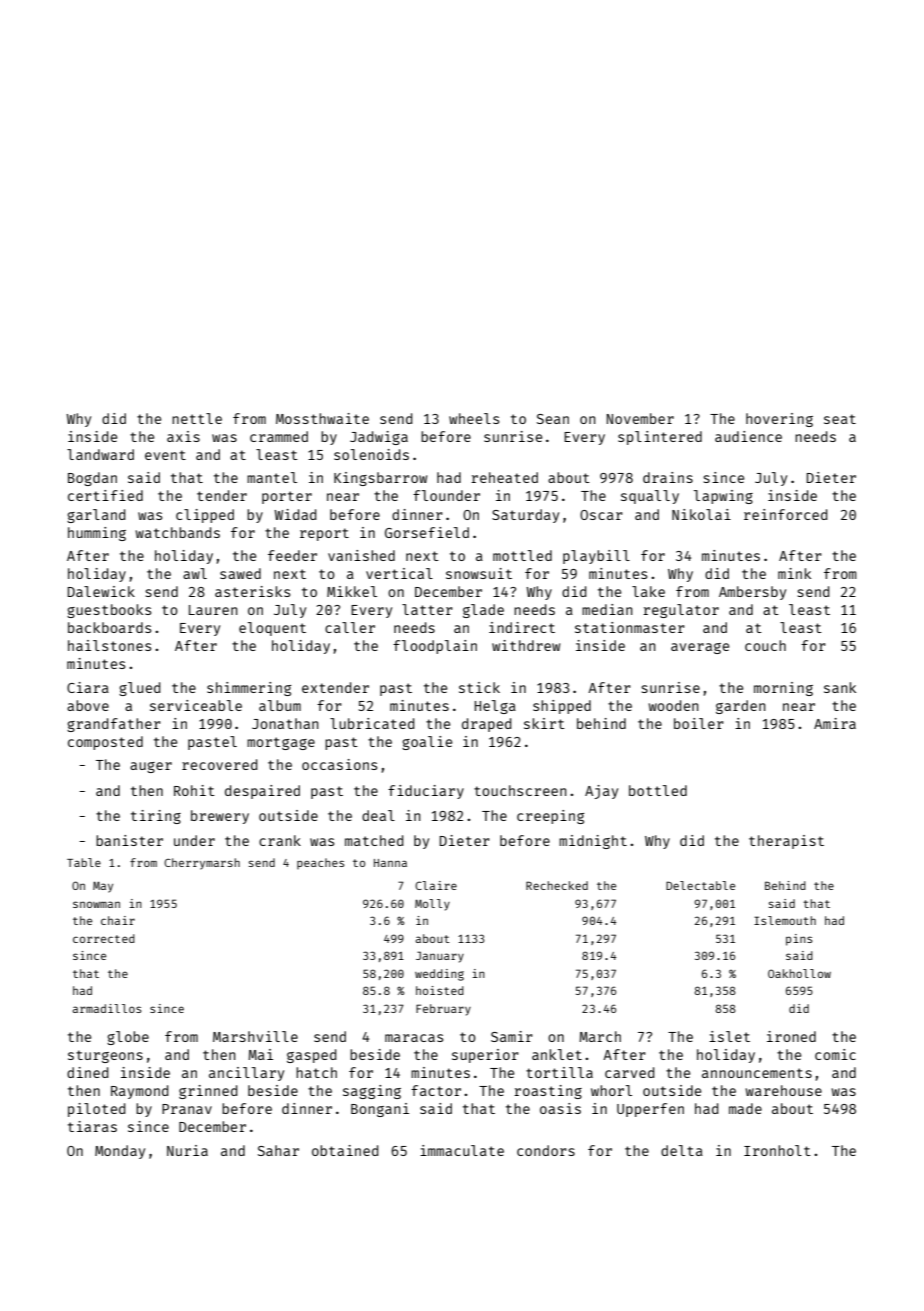  What do you see at coordinates (240, 573) in the screenshot?
I see `sawed` at bounding box center [240, 573].
